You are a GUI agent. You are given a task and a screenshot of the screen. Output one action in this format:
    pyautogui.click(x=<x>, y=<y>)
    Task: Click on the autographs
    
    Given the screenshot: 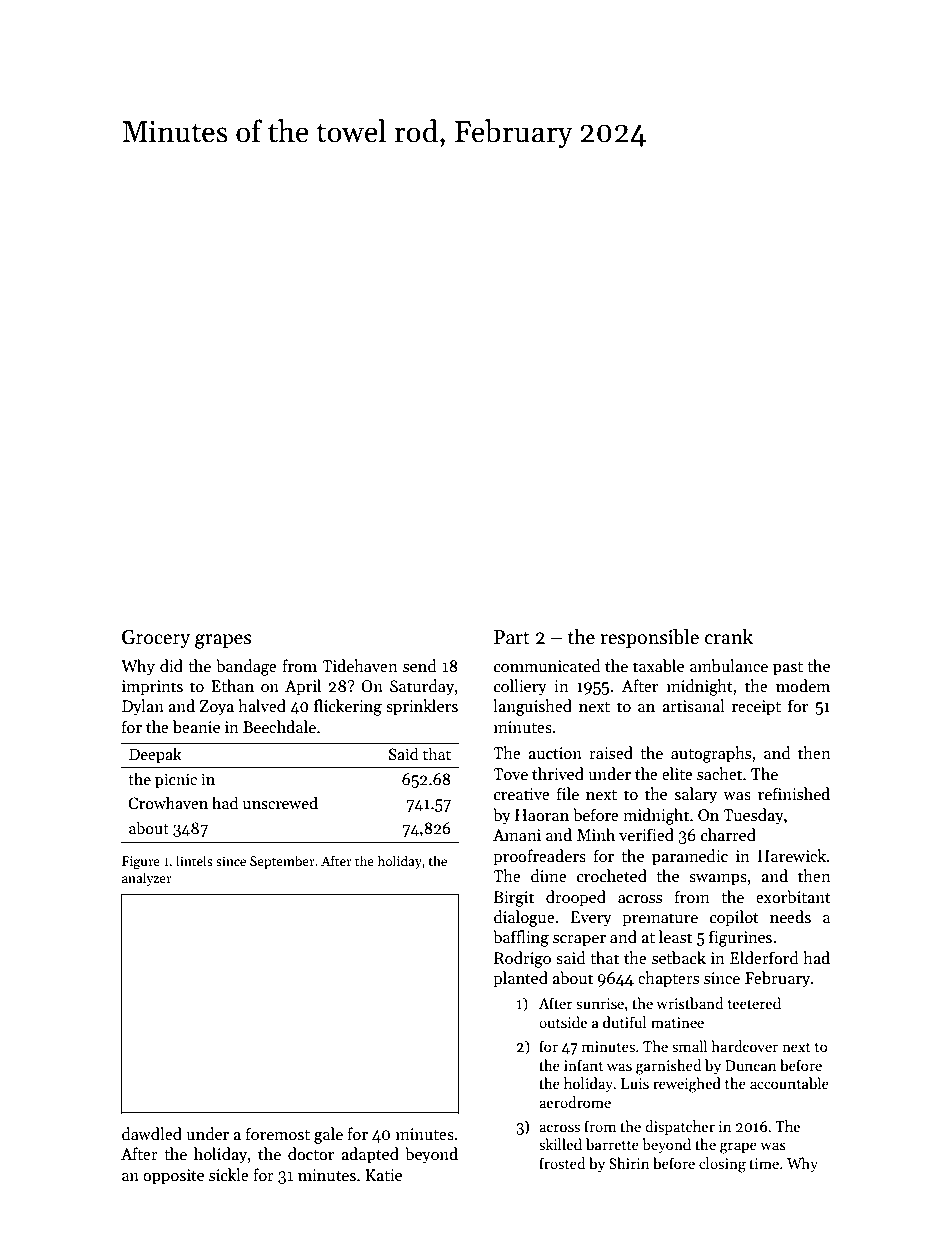 What is the action you would take?
    pyautogui.click(x=711, y=754)
